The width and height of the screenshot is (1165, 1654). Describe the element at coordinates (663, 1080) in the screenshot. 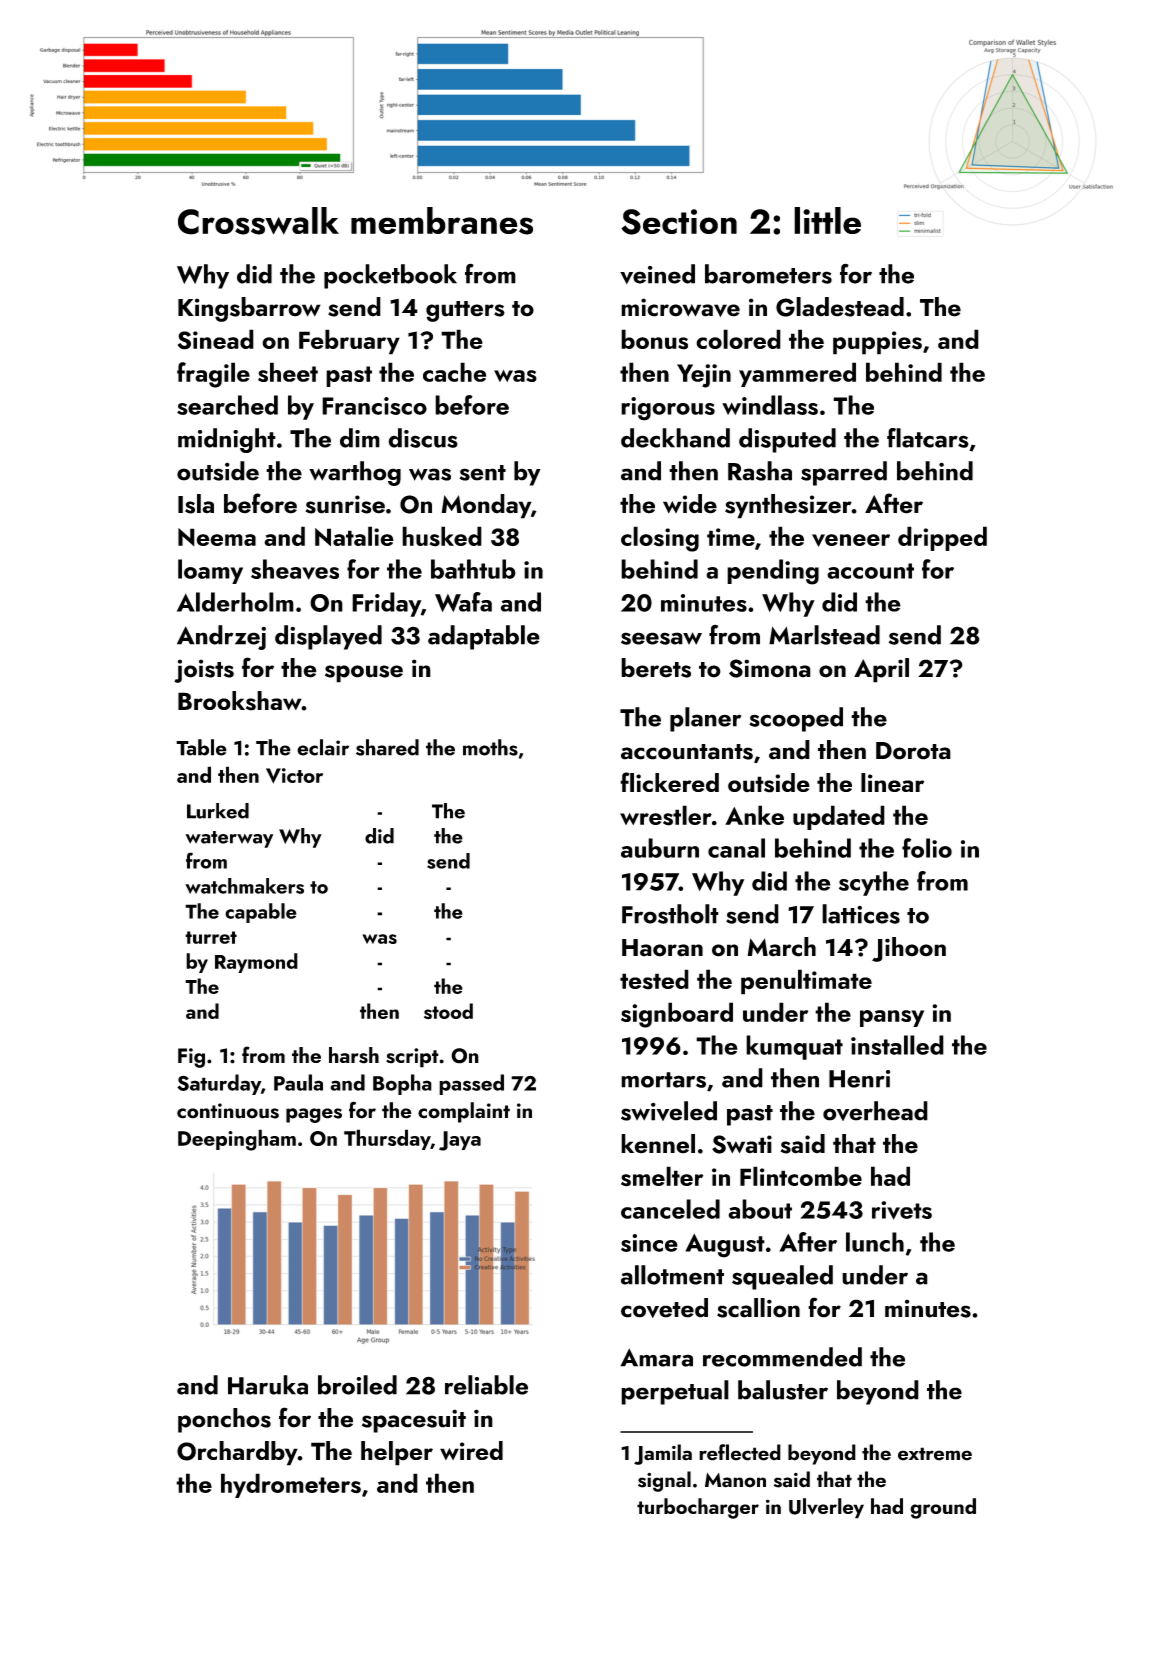

I see `mortars` at that location.
